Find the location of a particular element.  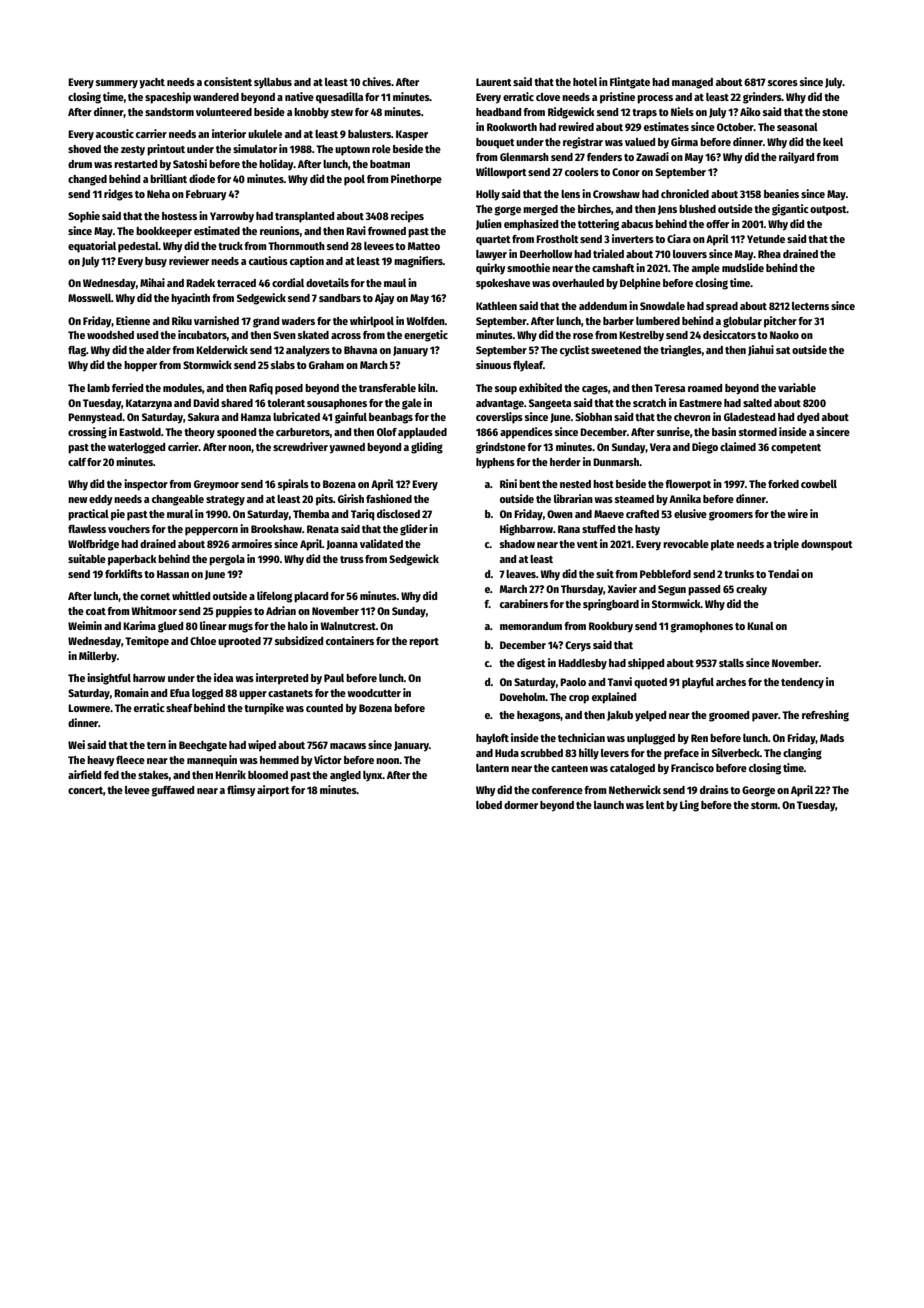

launch is located at coordinates (609, 805).
